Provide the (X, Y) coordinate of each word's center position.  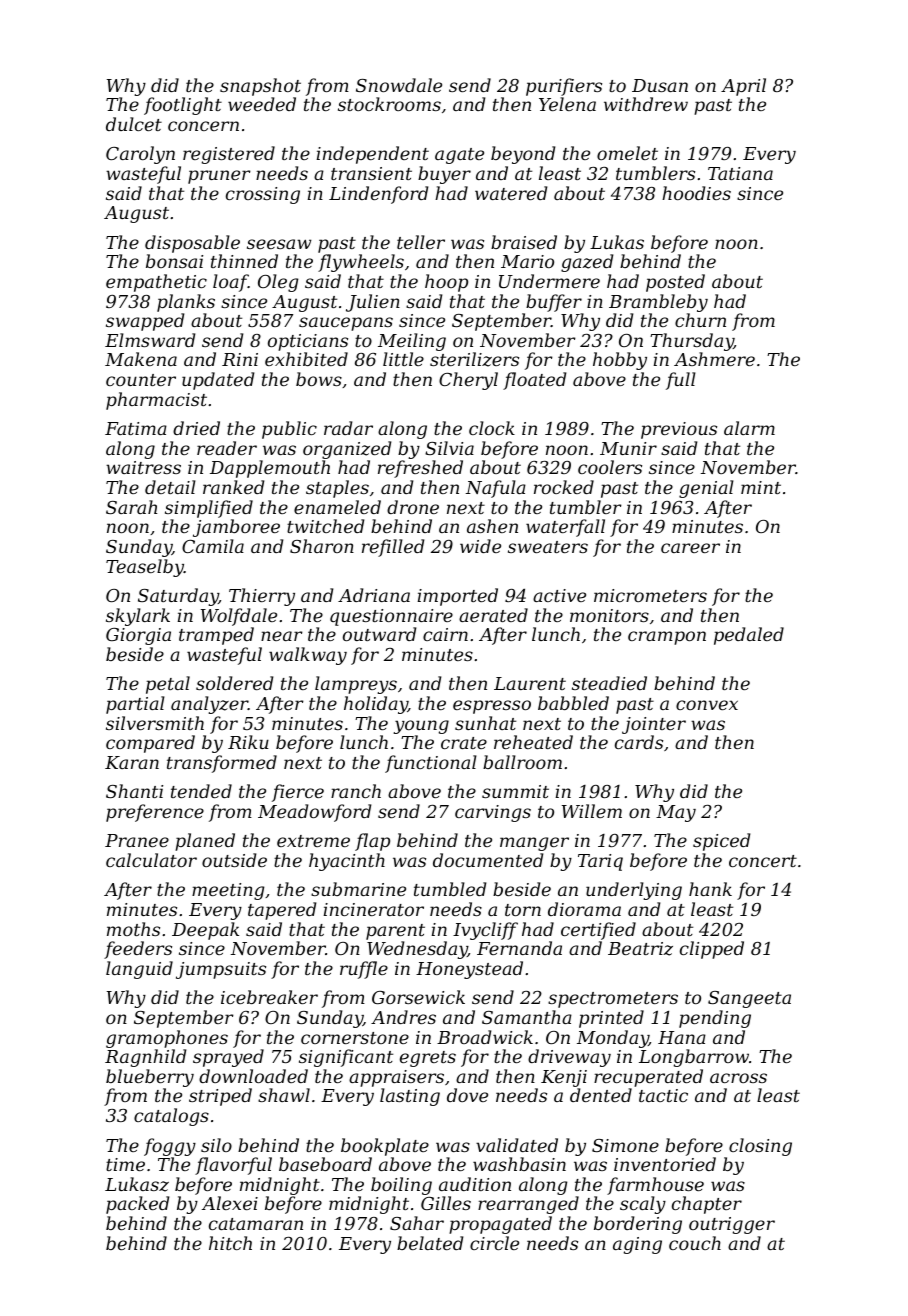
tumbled (450, 889)
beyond (523, 155)
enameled (337, 507)
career (690, 548)
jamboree (236, 528)
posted (675, 283)
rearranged (528, 1205)
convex (707, 705)
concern (203, 126)
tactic (663, 1095)
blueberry (150, 1078)
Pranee (137, 840)
